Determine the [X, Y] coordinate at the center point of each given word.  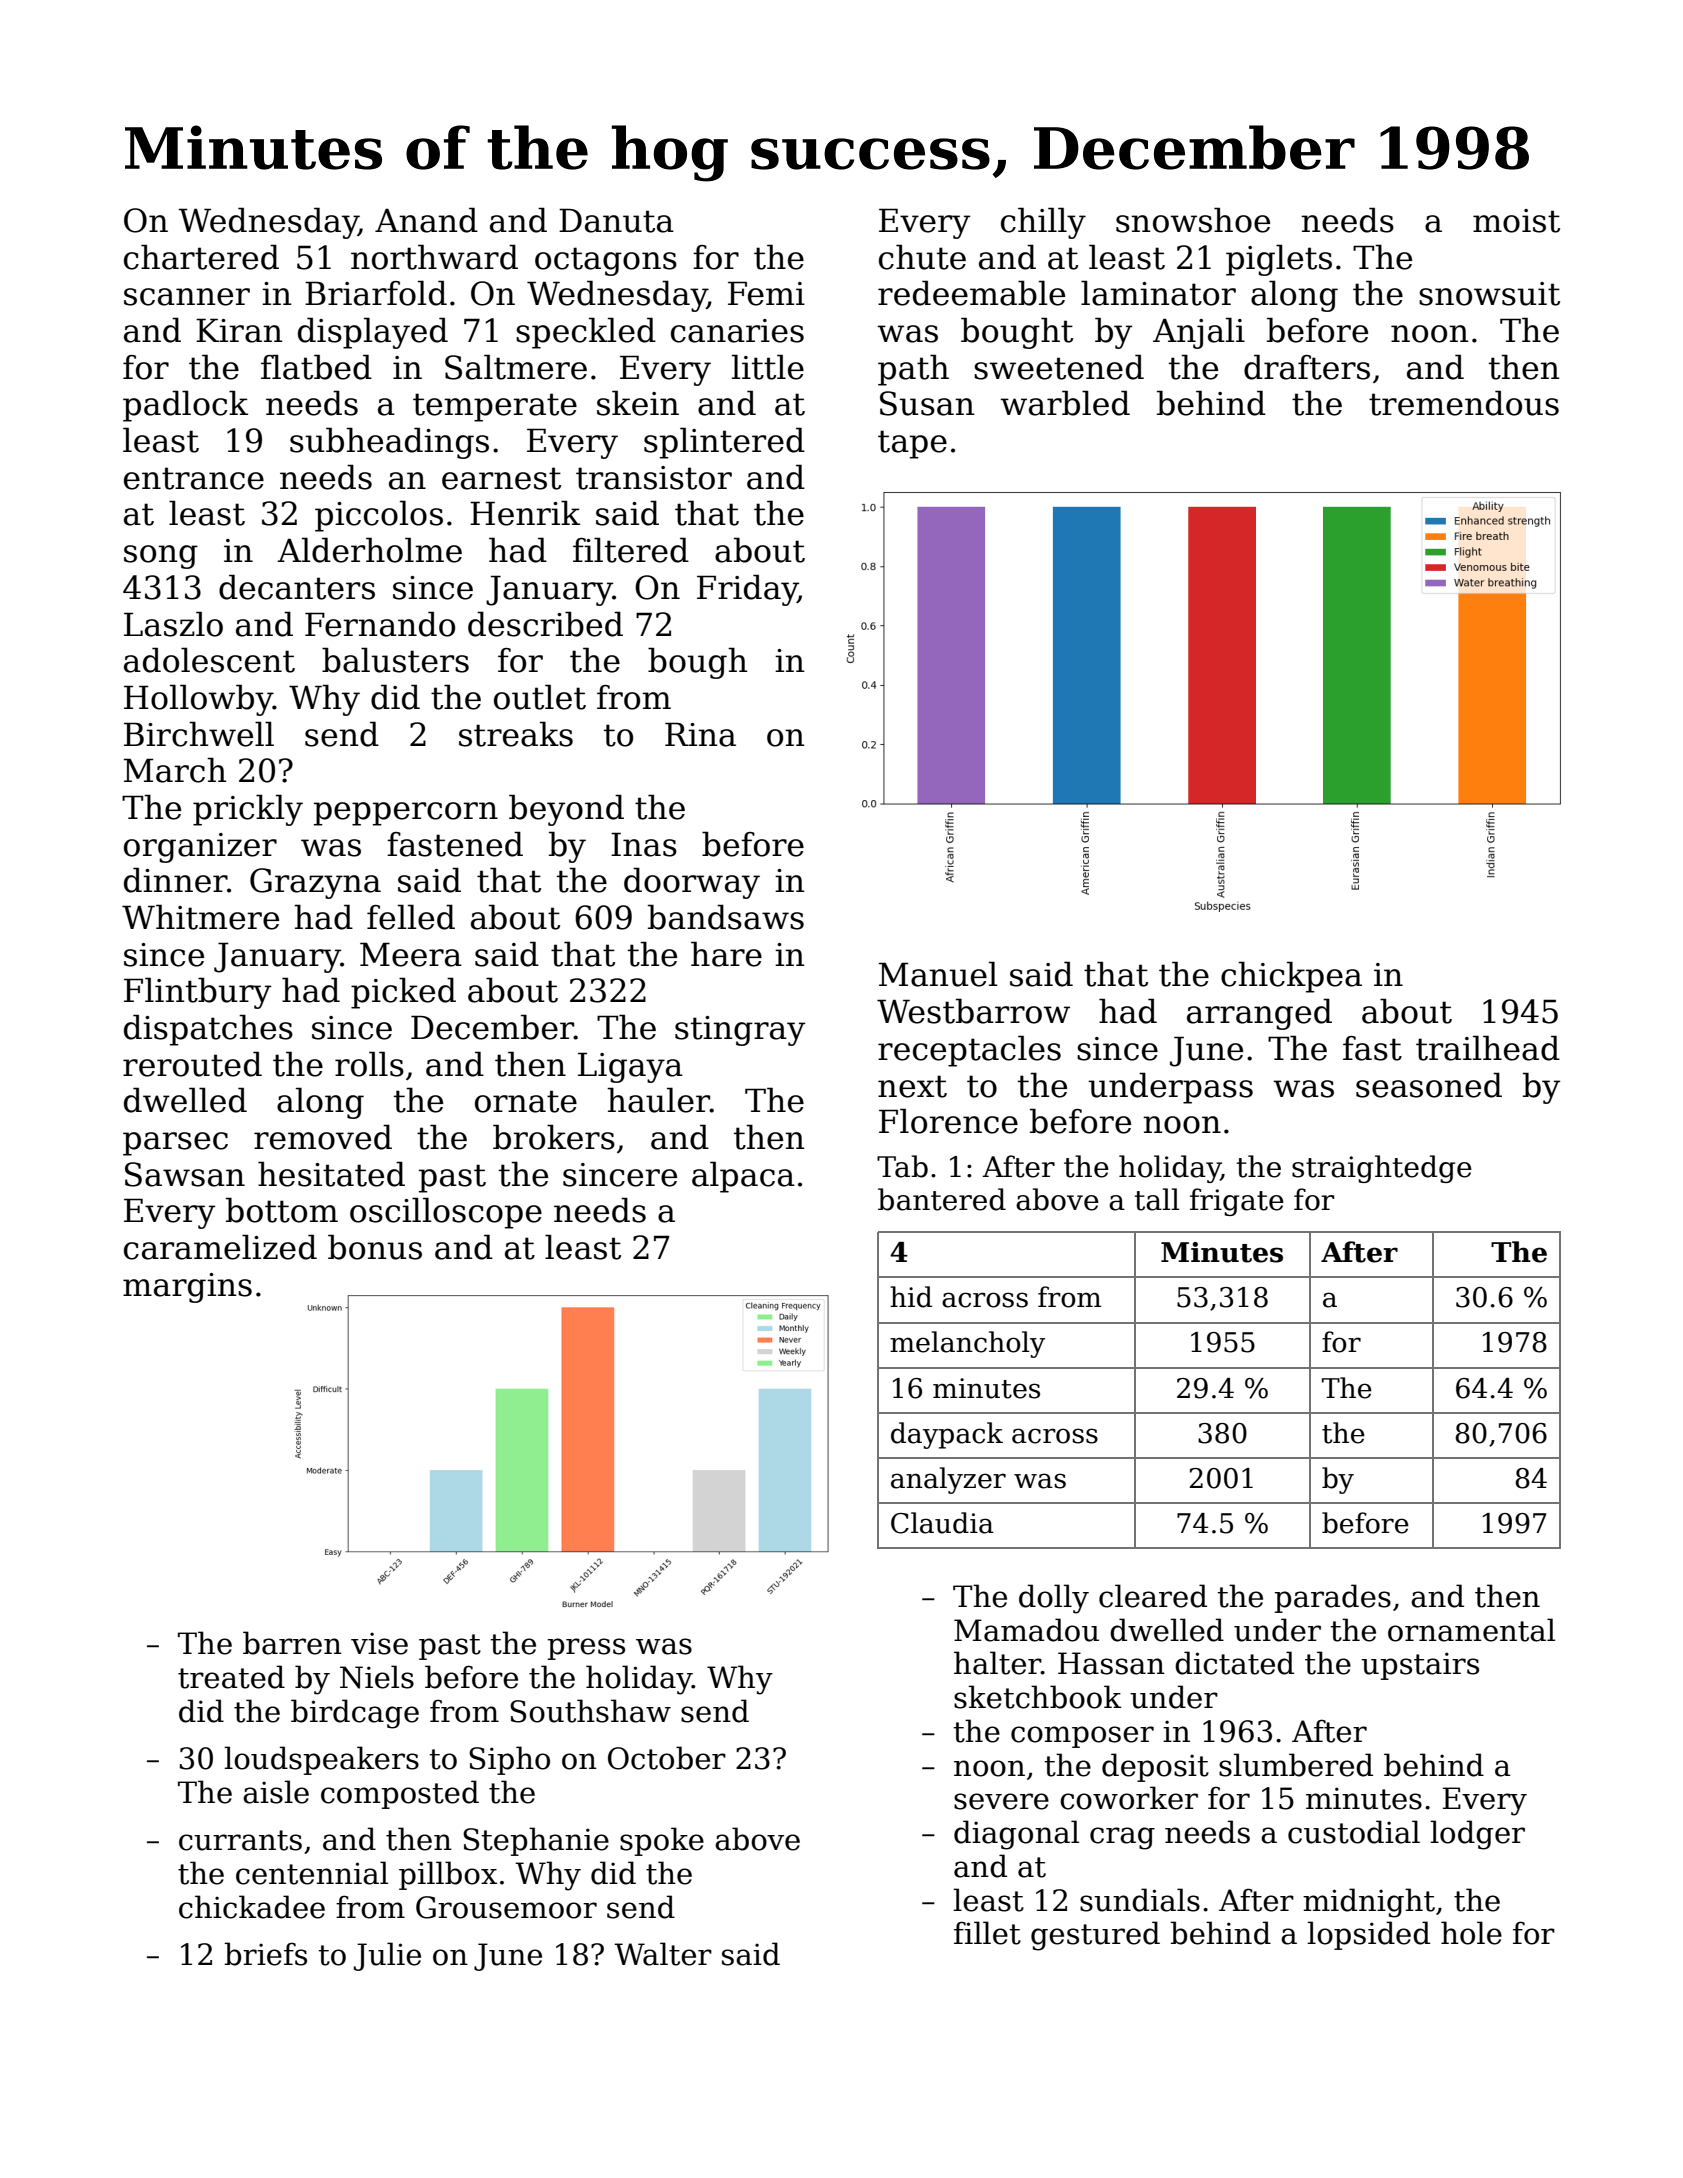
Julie [387, 1956]
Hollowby [198, 700]
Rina [700, 734]
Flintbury [197, 993]
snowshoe [1193, 220]
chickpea [1291, 977]
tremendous [1464, 403]
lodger [1477, 1835]
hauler [658, 1100]
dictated [1234, 1663]
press [586, 1649]
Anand [426, 220]
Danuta [616, 220]
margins [187, 1288]
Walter [663, 1954]
